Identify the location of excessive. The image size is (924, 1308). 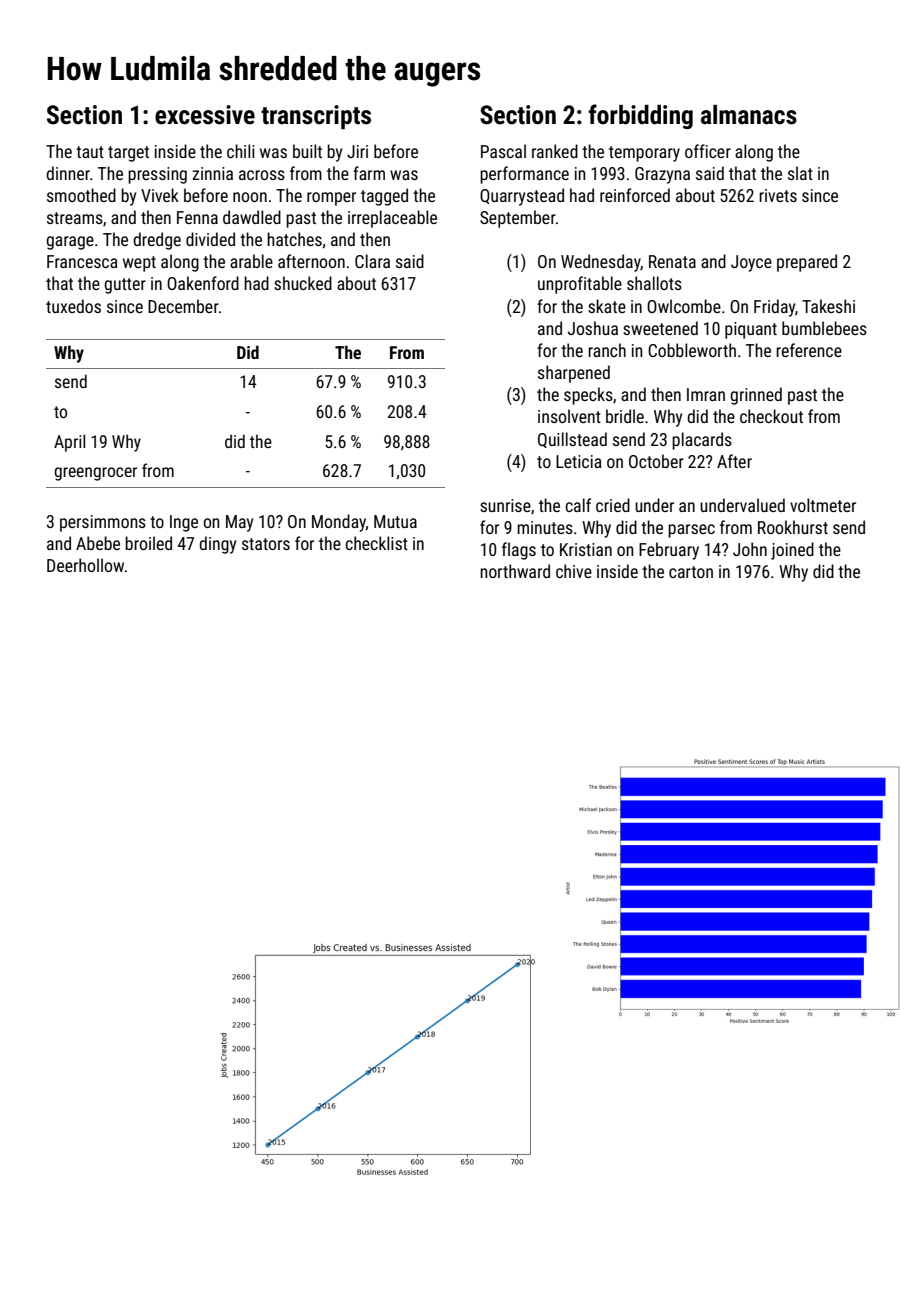
(205, 115).
